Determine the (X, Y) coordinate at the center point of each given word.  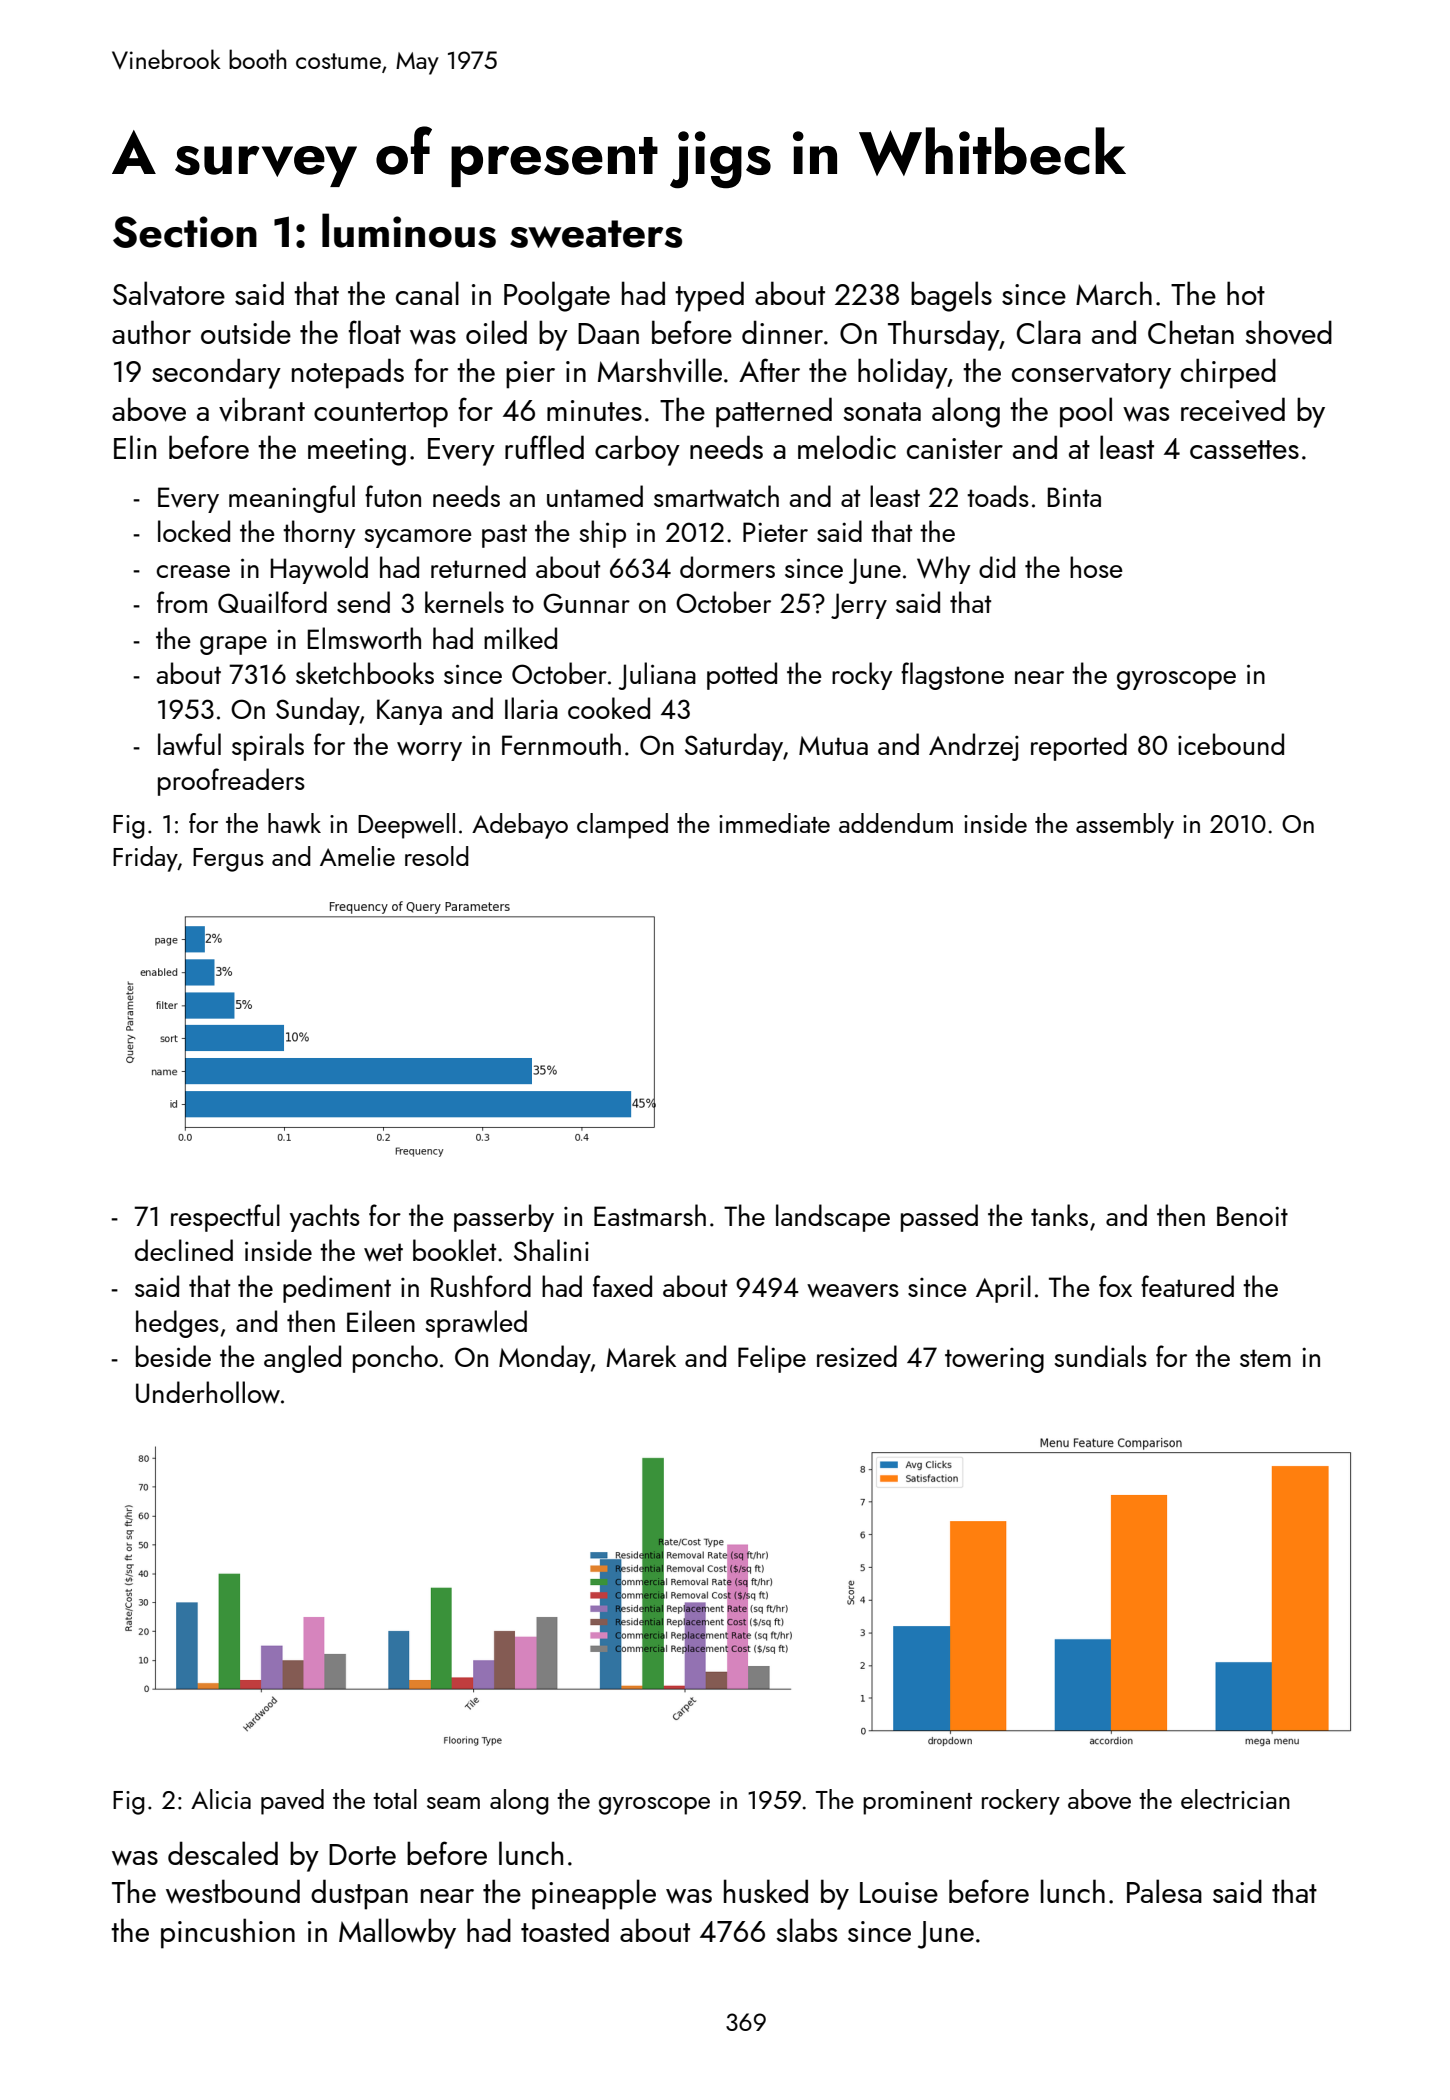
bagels (951, 296)
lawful (189, 744)
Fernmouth (561, 744)
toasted (565, 1930)
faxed (622, 1286)
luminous (409, 230)
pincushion (228, 1933)
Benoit (1252, 1216)
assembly (1125, 826)
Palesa (1164, 1891)
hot (1246, 293)
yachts (325, 1218)
